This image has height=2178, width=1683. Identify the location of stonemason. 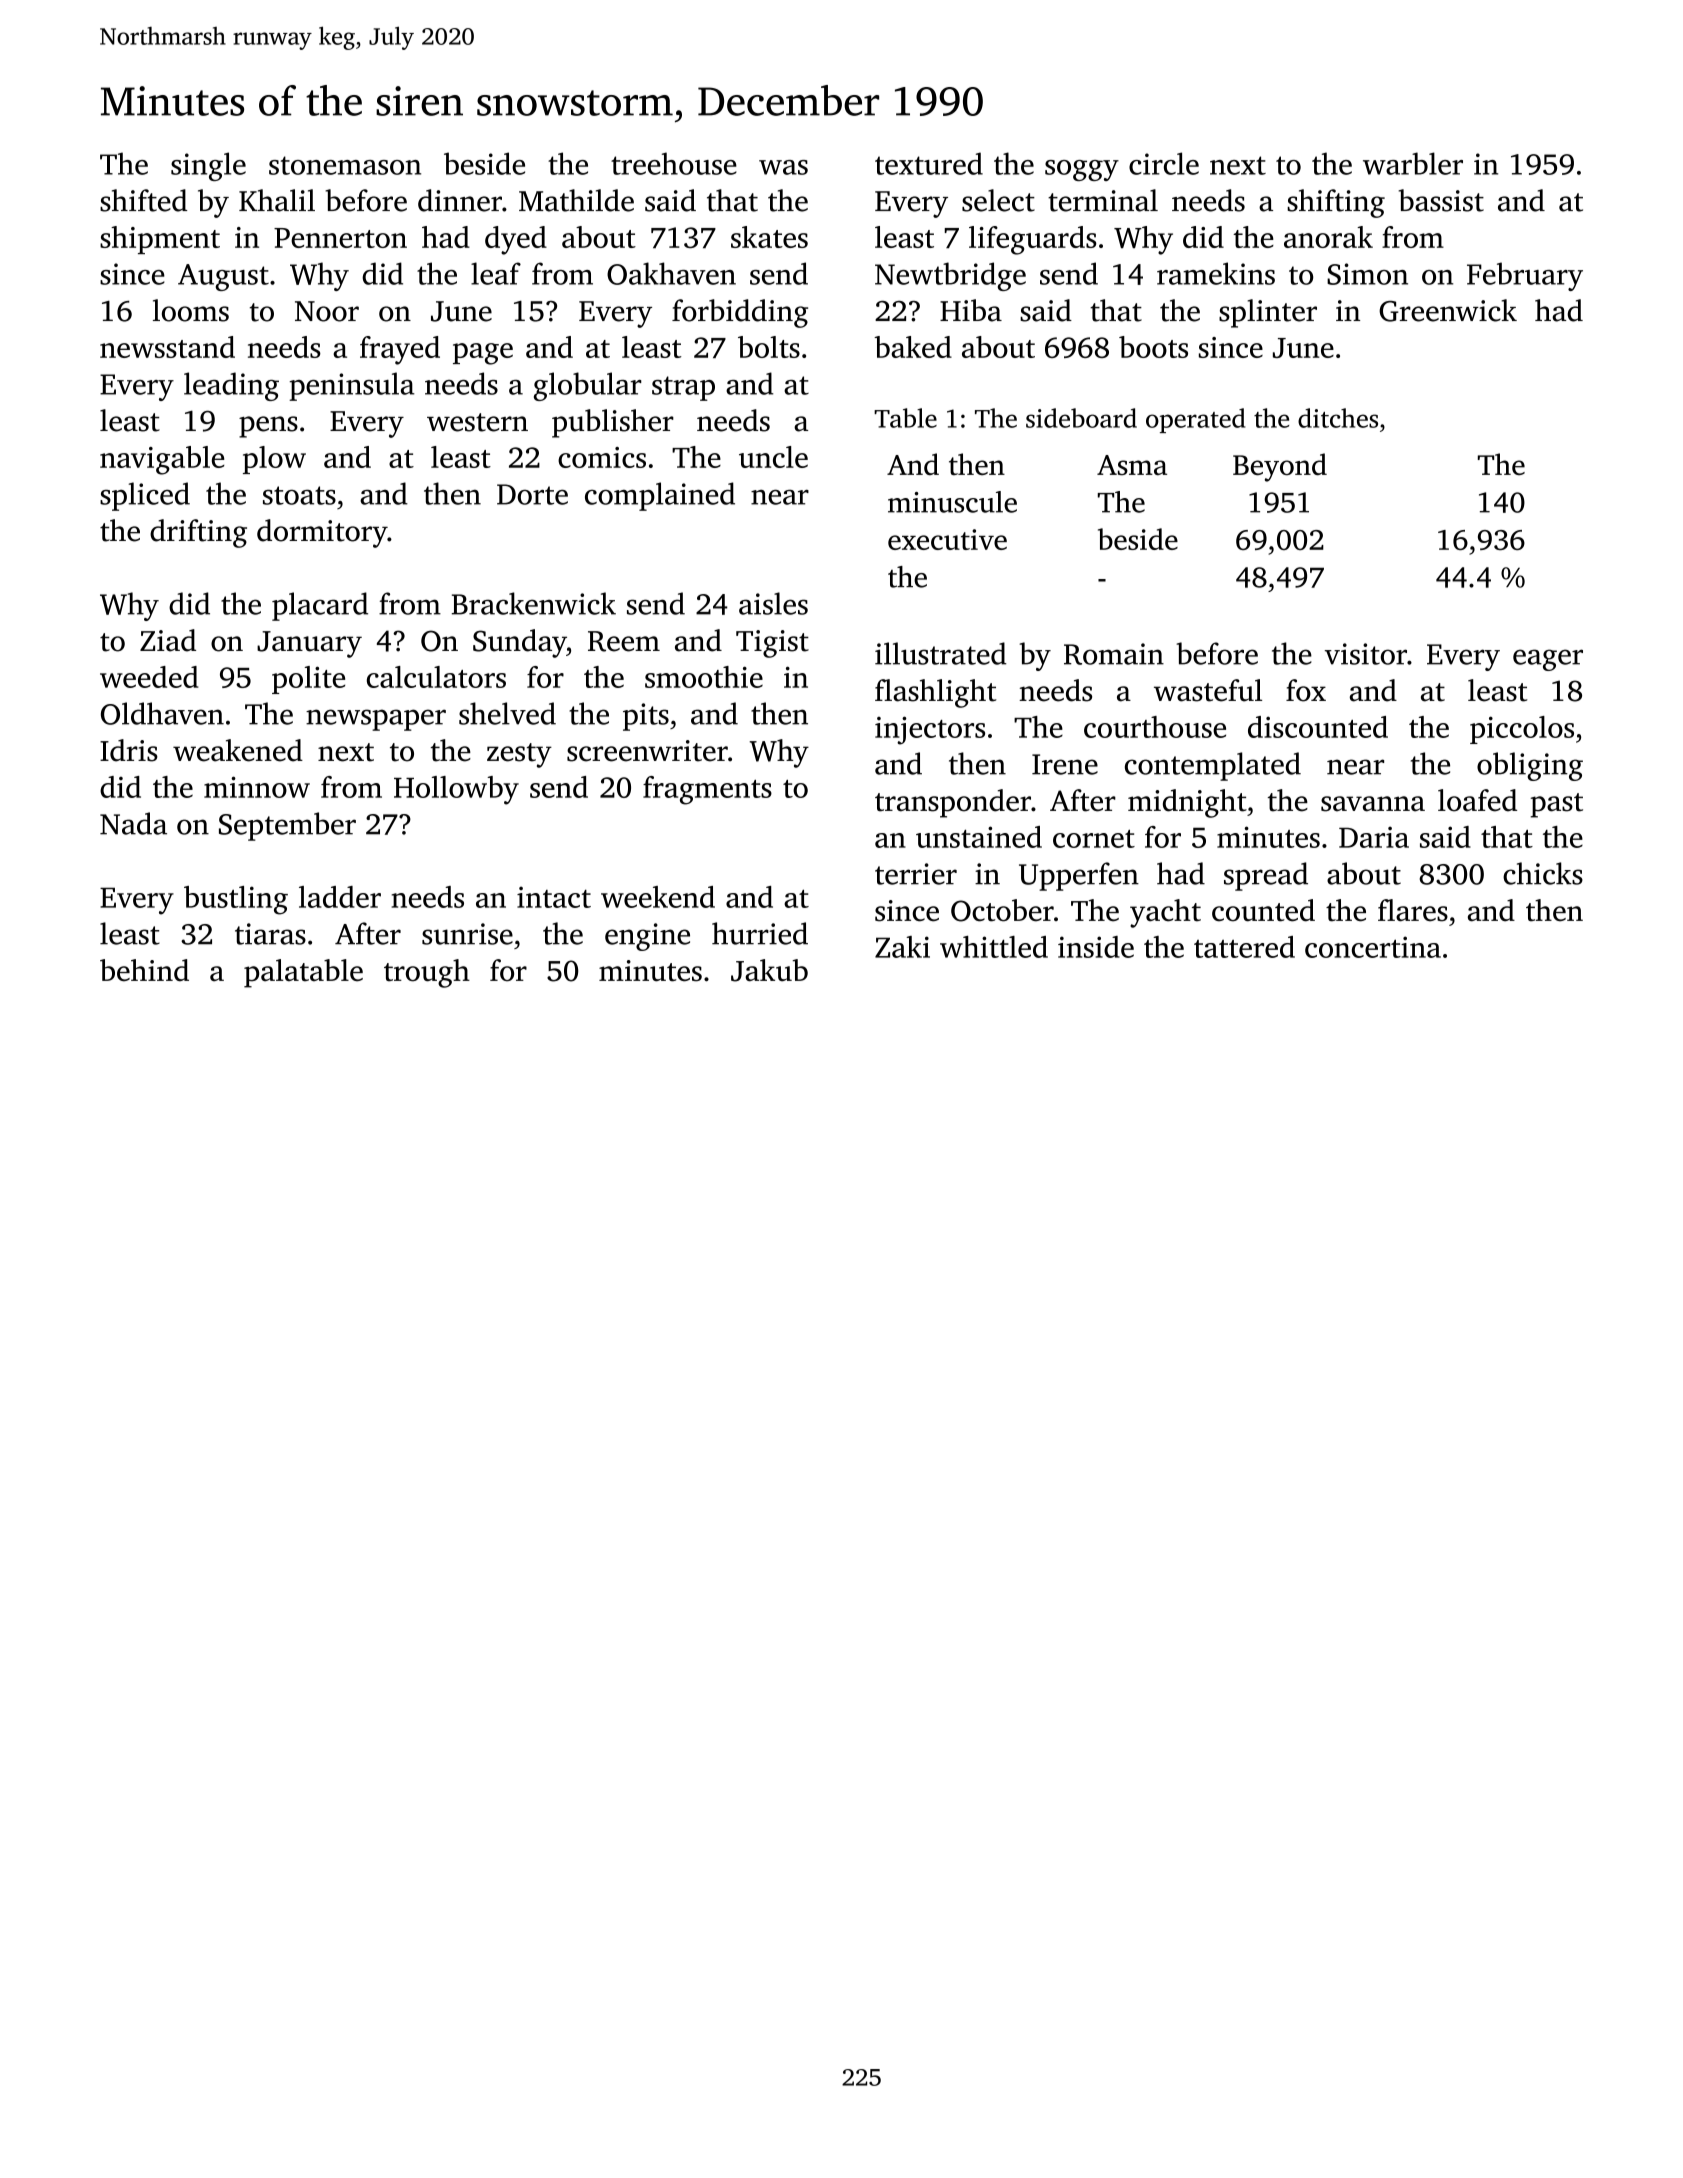
(345, 165).
